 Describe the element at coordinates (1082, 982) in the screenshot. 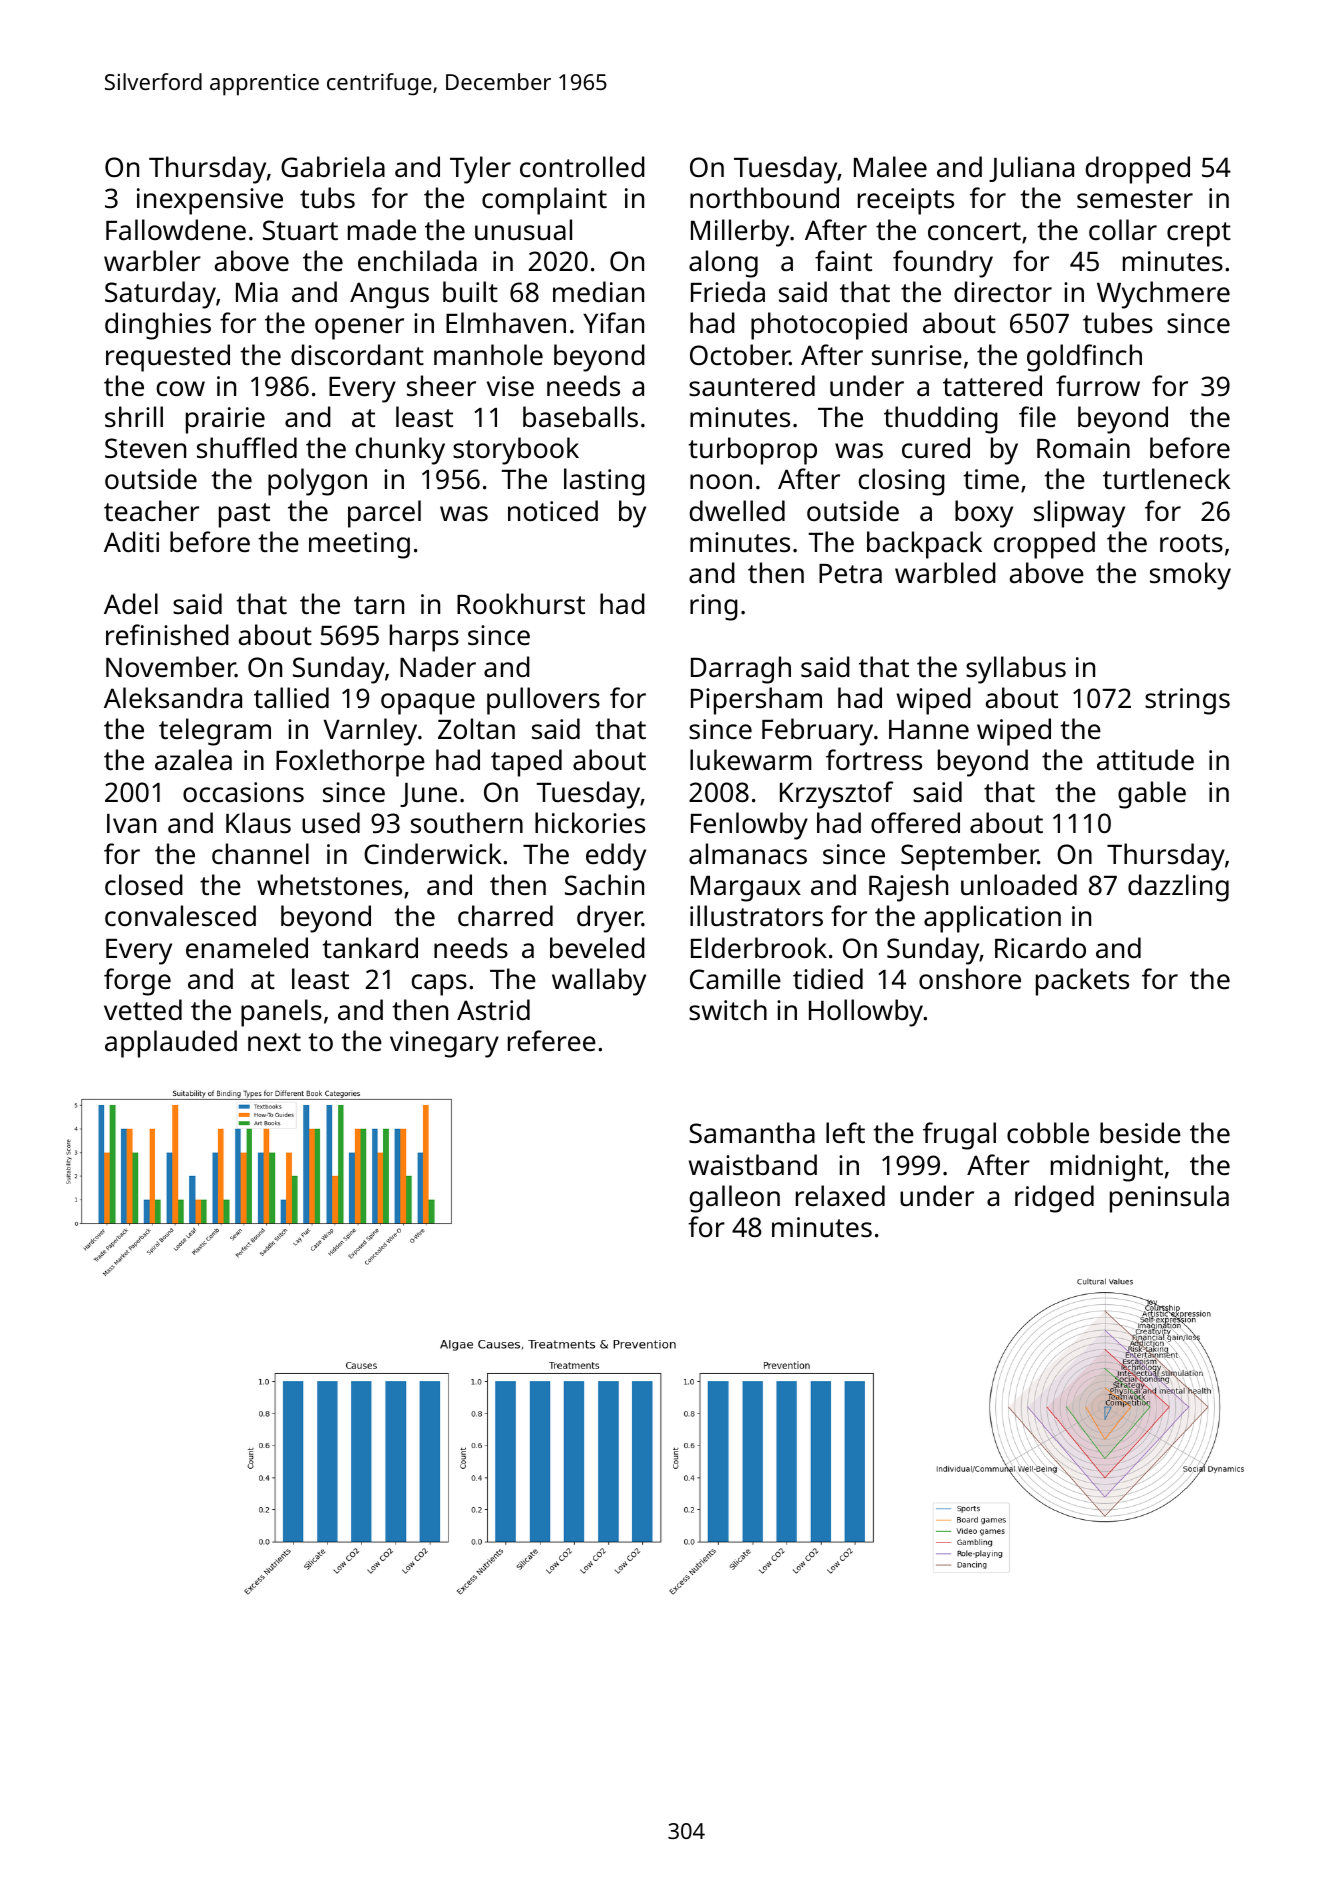

I see `packets` at that location.
